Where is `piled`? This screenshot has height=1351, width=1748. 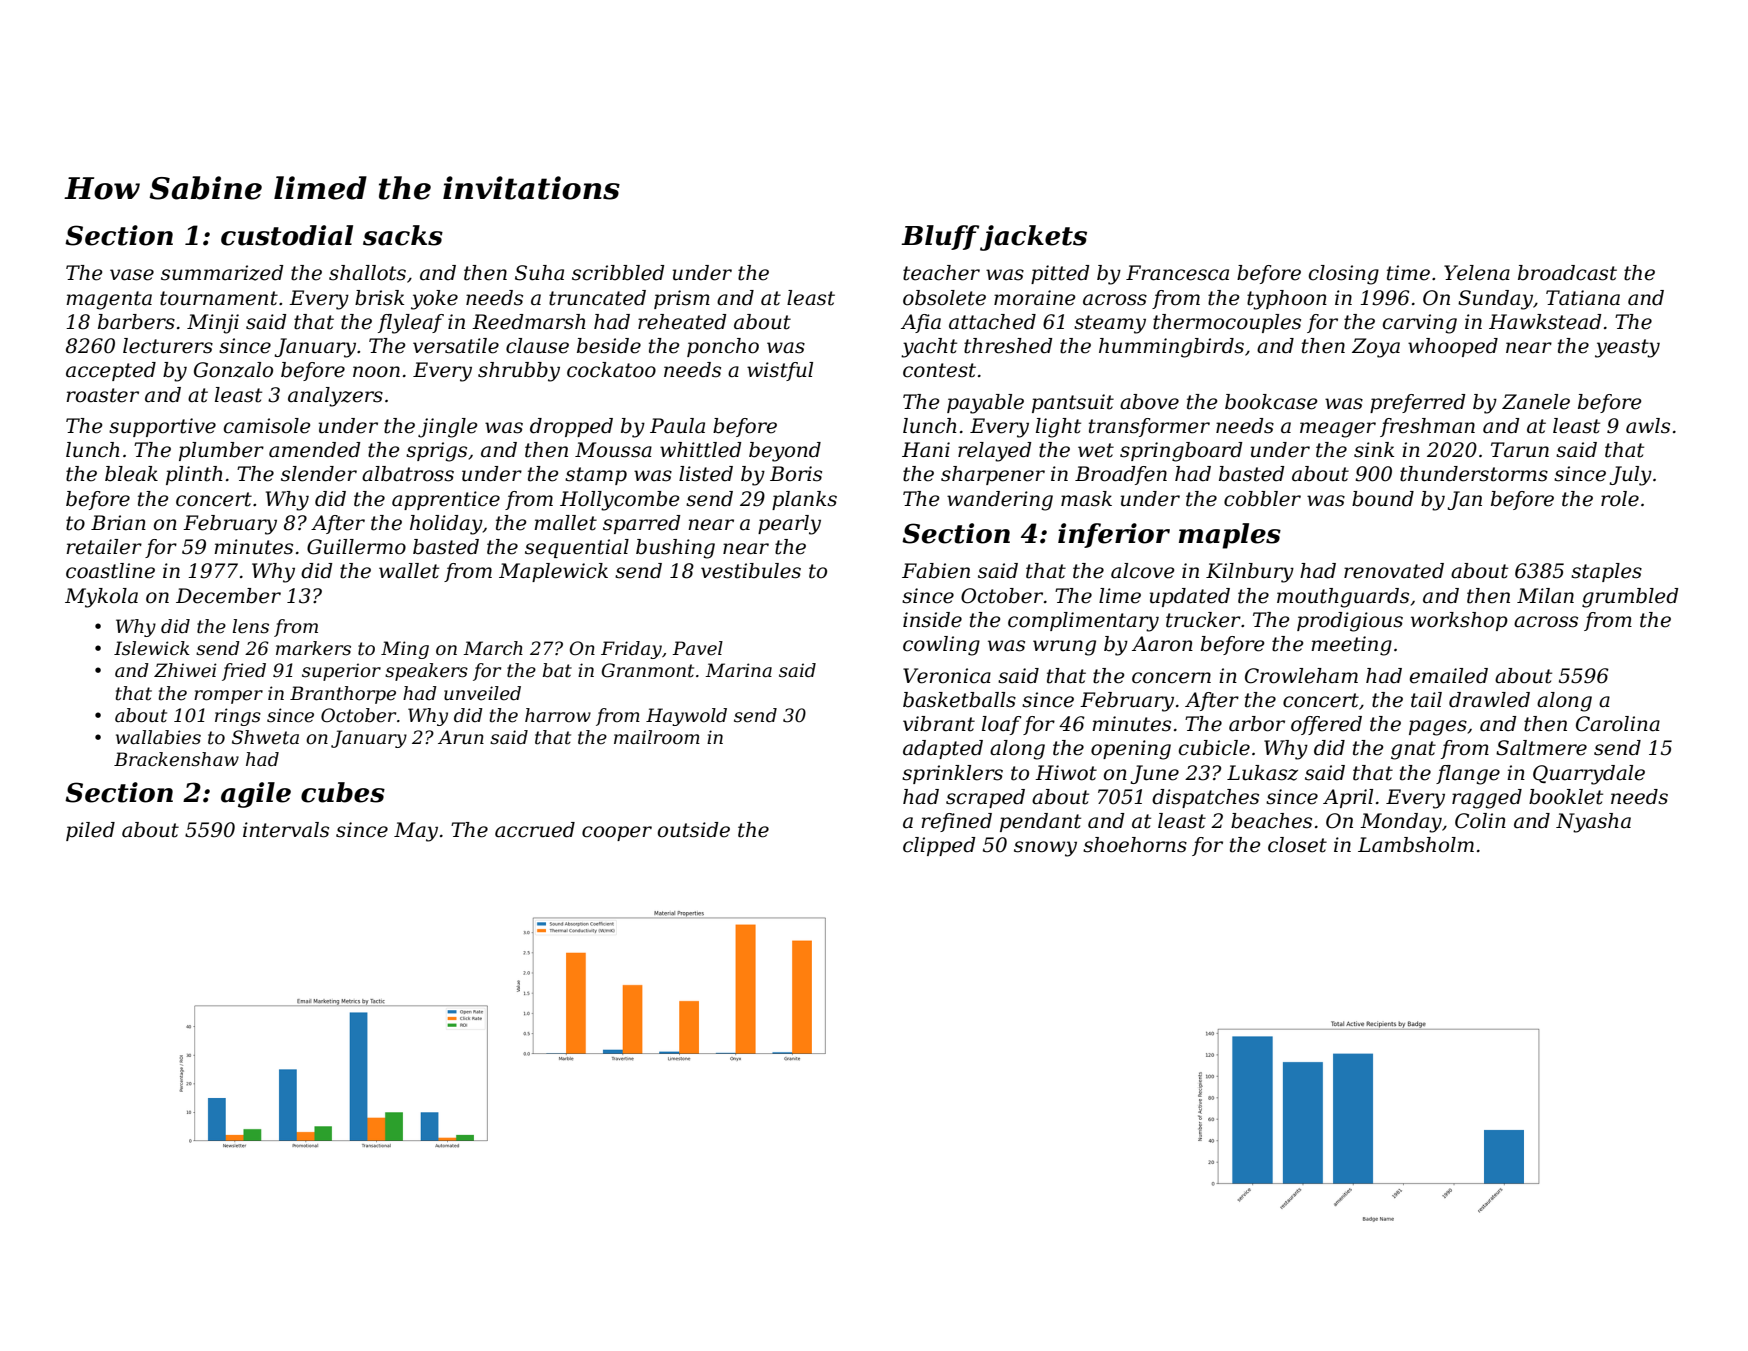
piled is located at coordinates (90, 831).
